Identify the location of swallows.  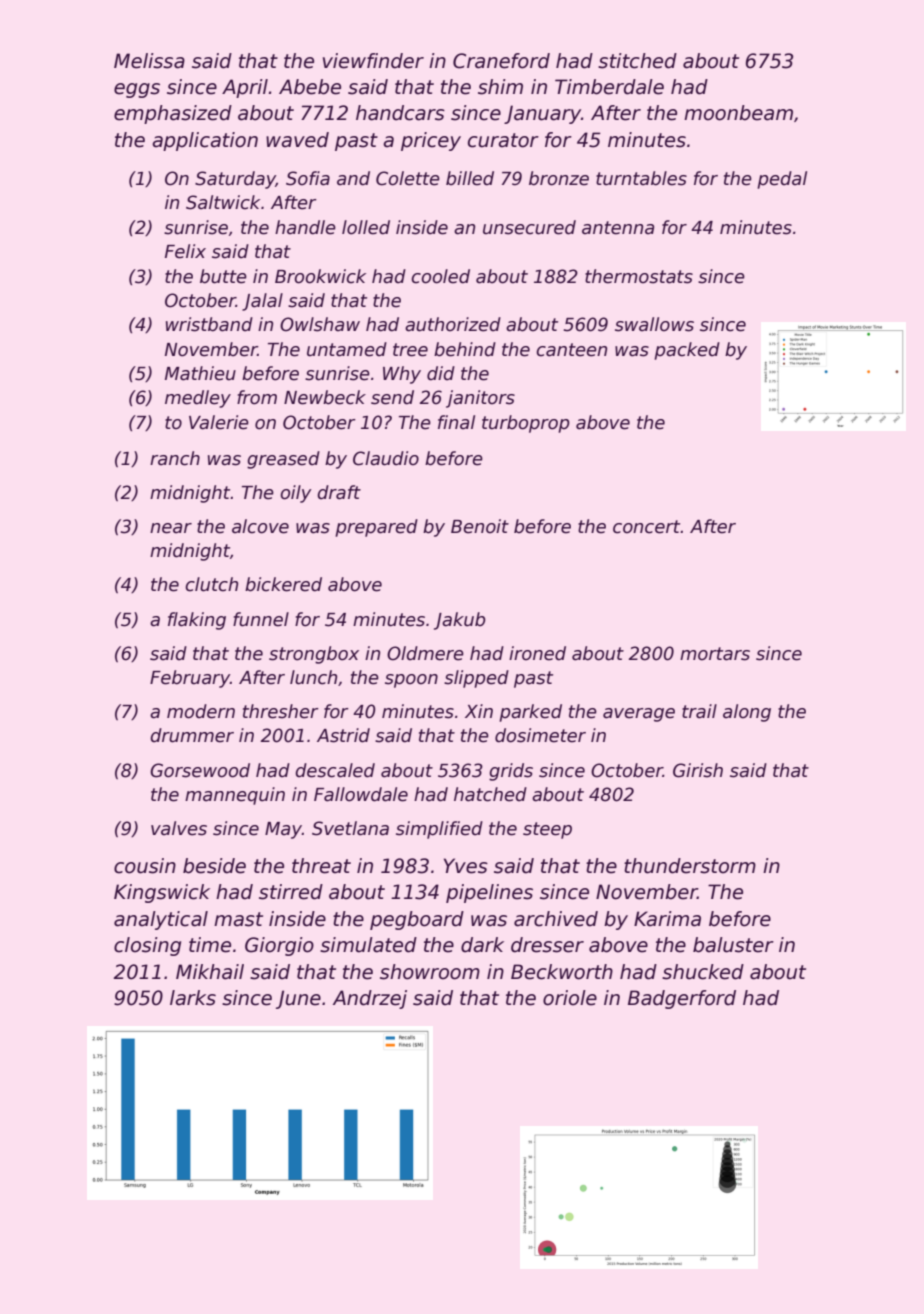
(654, 324).
